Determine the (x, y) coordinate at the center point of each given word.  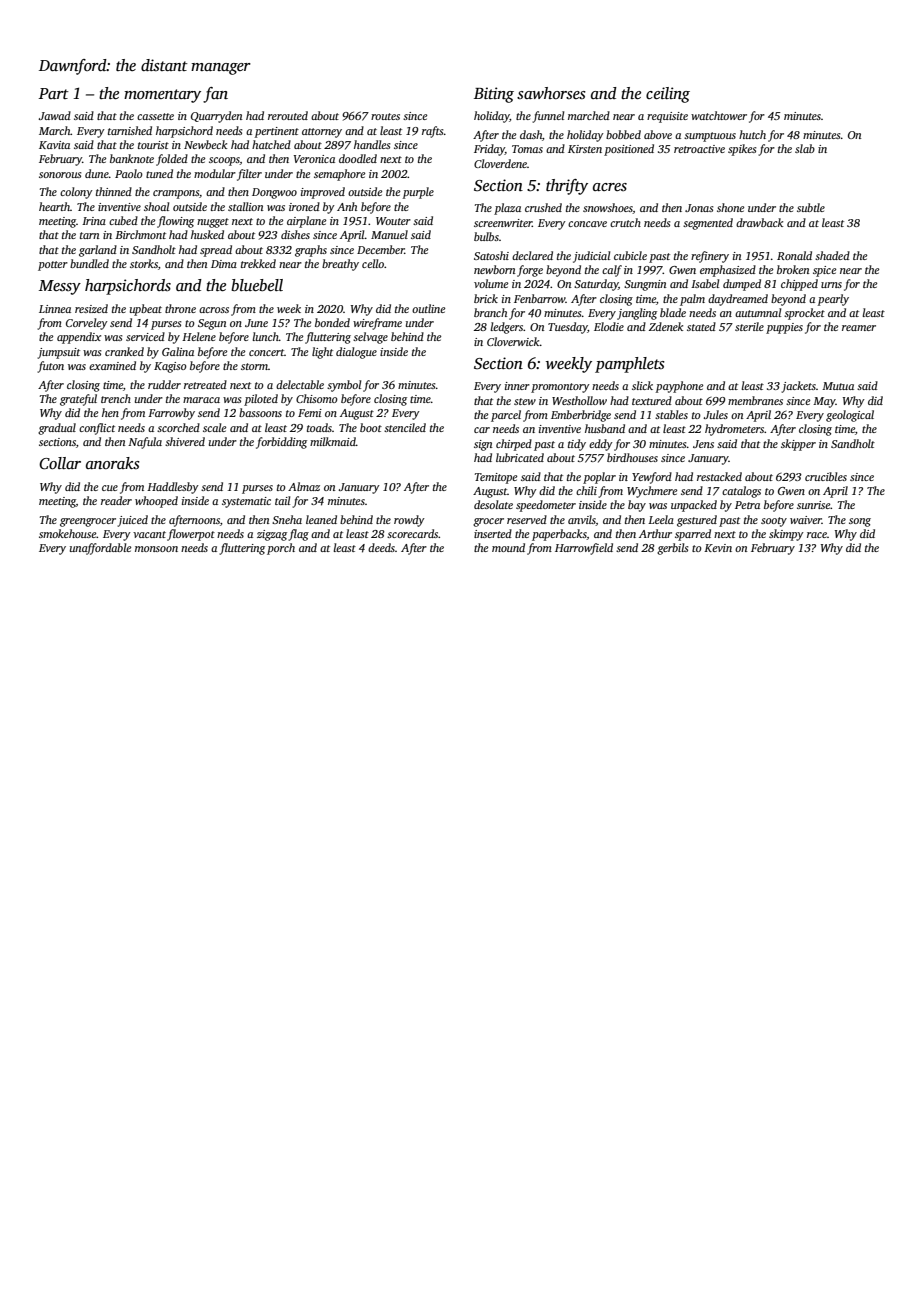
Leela (661, 519)
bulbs (486, 236)
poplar (599, 478)
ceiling (668, 95)
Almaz (304, 486)
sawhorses (551, 93)
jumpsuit (58, 353)
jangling (637, 314)
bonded (332, 322)
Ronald (794, 255)
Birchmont (140, 234)
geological (850, 416)
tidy (577, 445)
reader (116, 500)
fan (215, 95)
